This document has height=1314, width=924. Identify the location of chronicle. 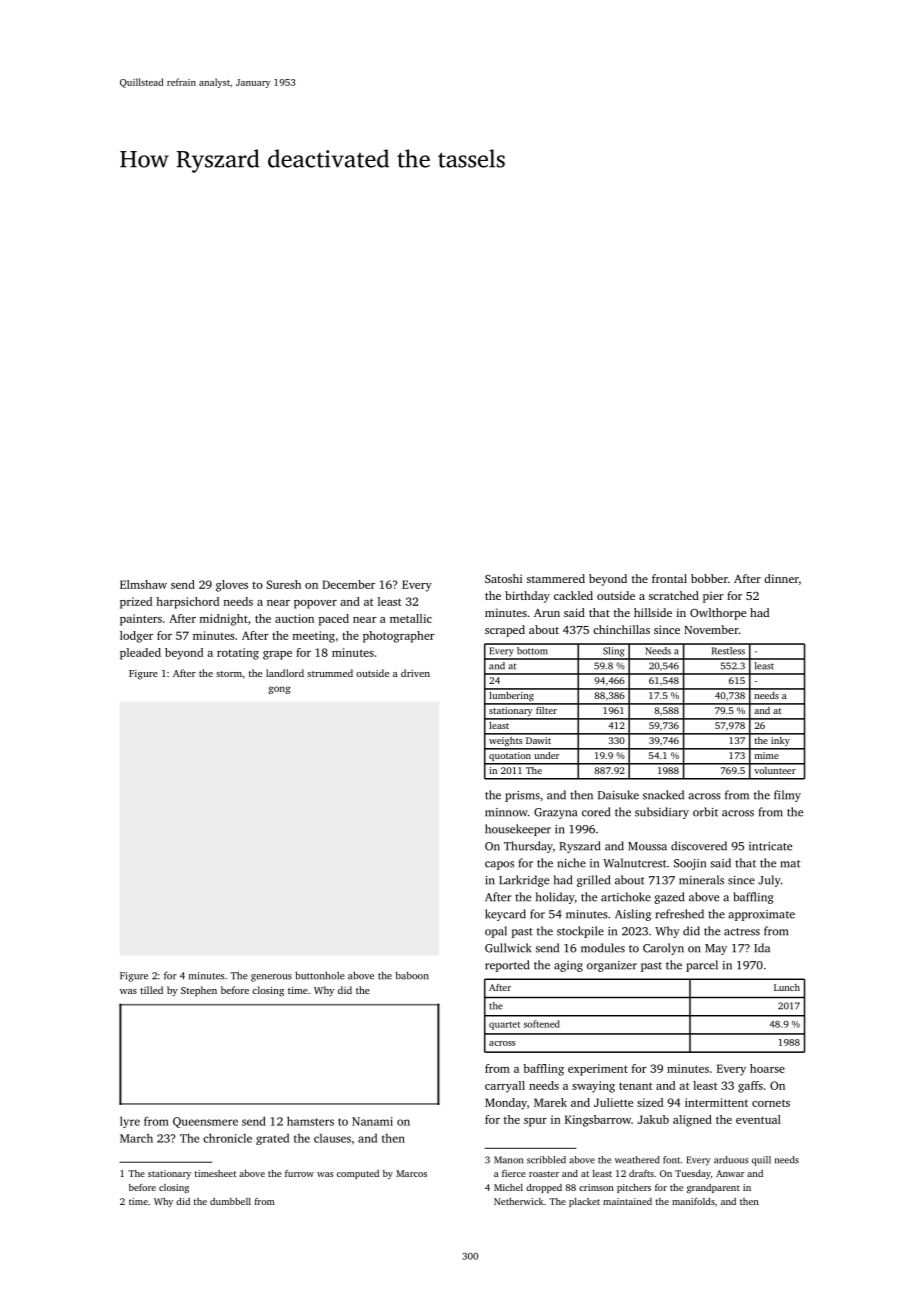
(227, 1138).
